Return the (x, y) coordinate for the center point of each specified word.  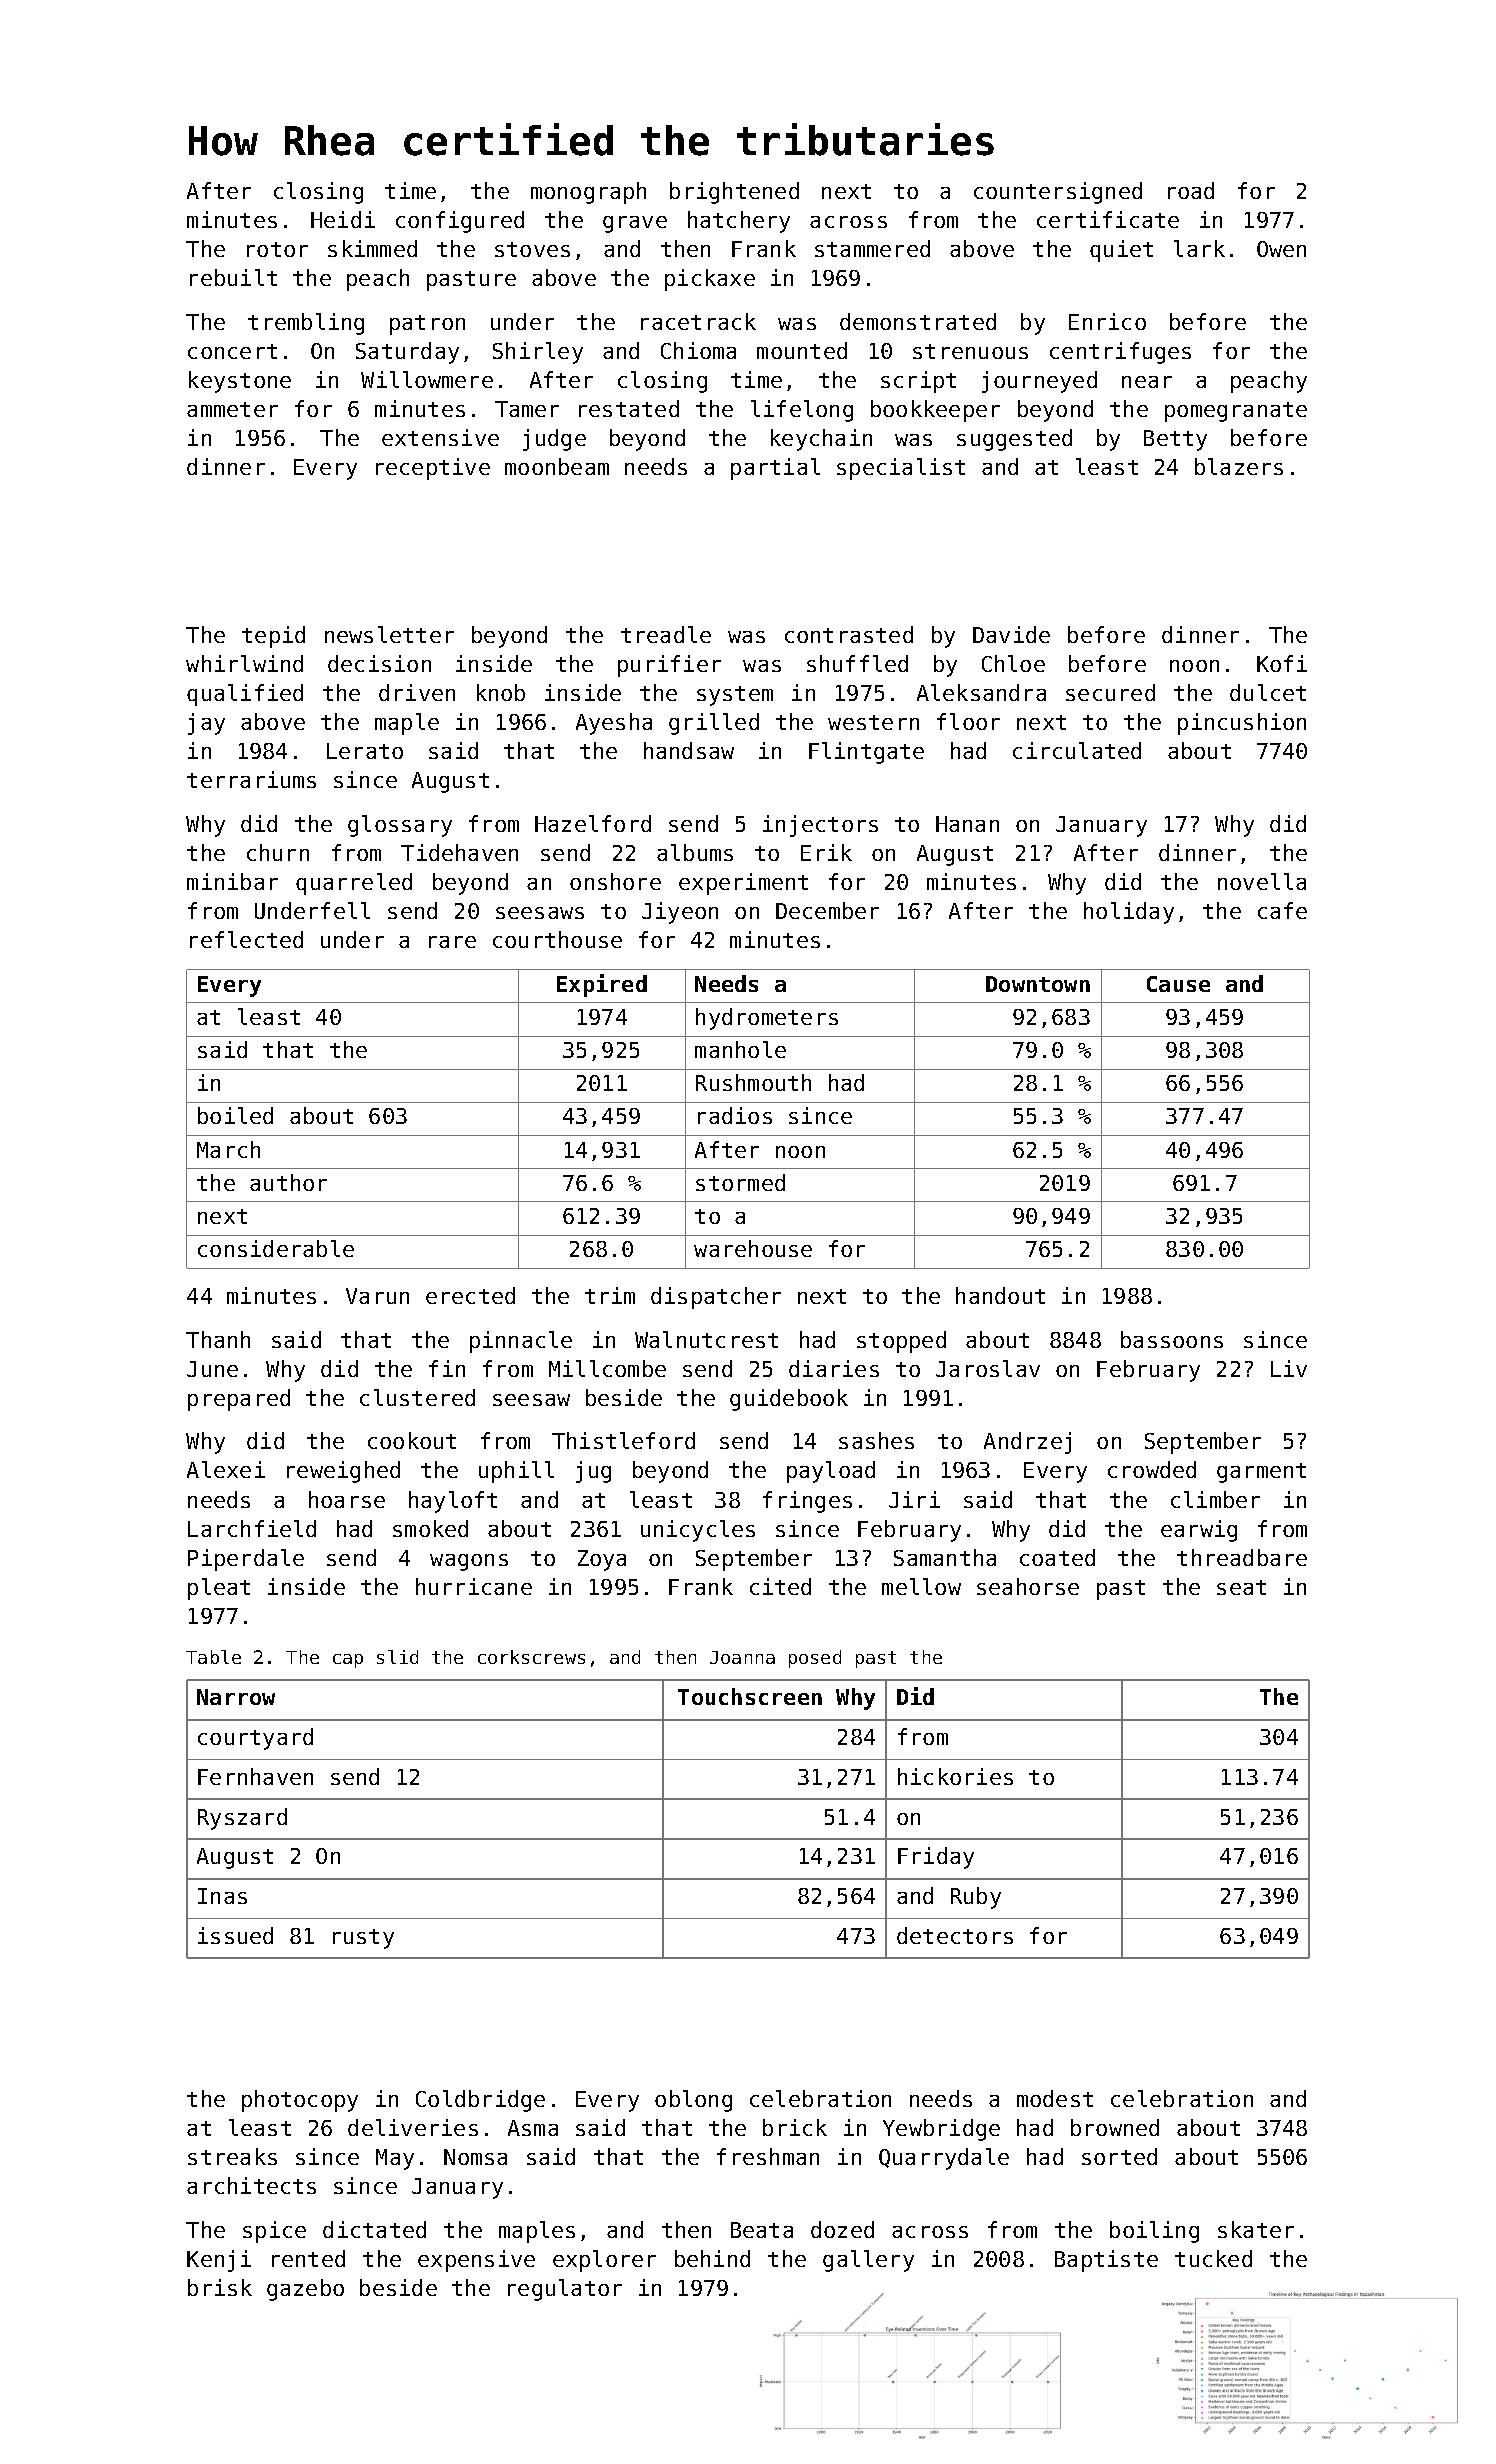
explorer (604, 2261)
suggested (1014, 440)
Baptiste (1106, 2261)
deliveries (413, 2127)
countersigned (1058, 193)
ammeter (232, 409)
